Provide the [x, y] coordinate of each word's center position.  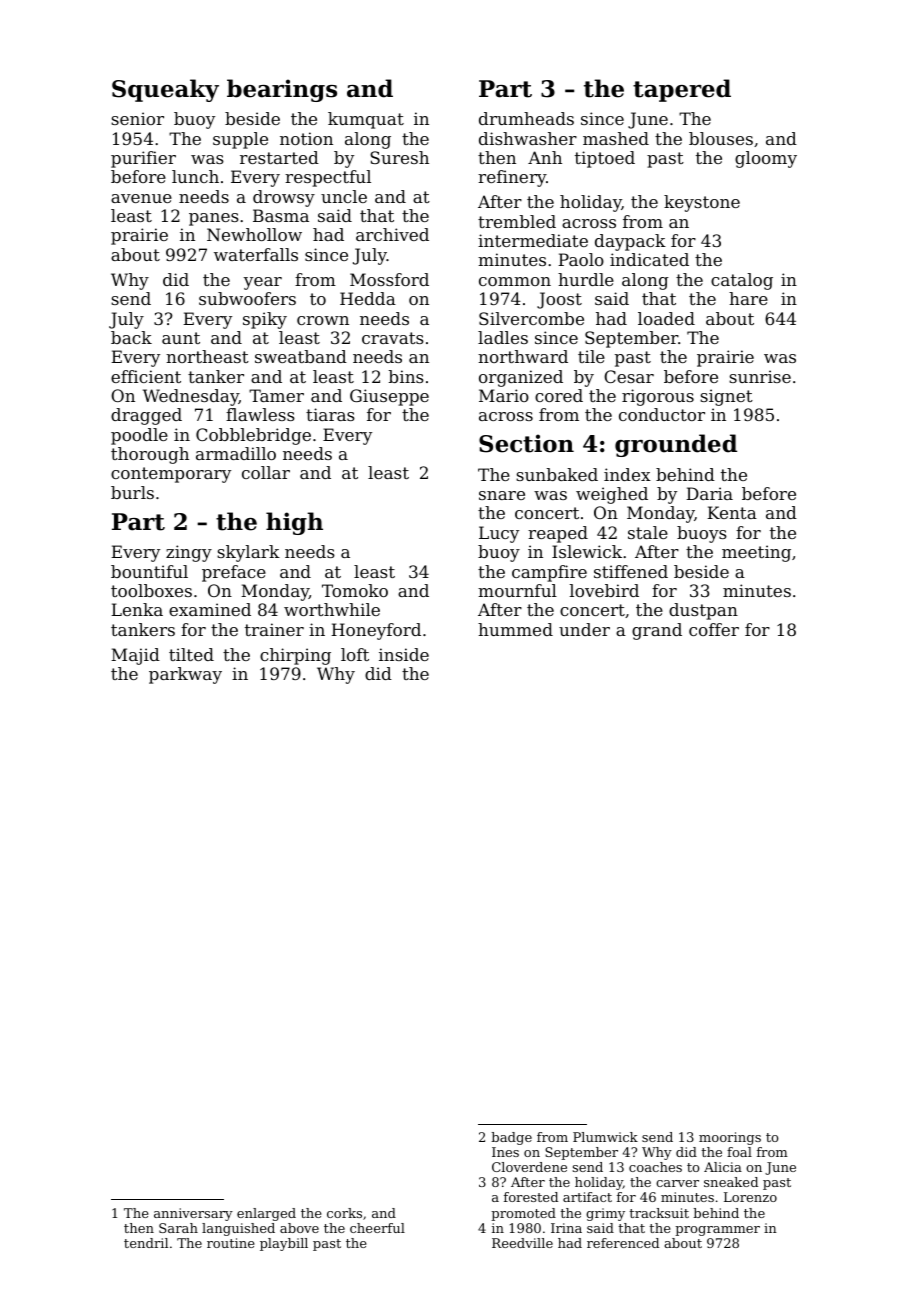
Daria [709, 493]
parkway [185, 675]
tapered [682, 90]
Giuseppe [389, 397]
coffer [714, 629]
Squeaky [165, 90]
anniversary [193, 1214]
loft [355, 654]
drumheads [526, 118]
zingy [189, 553]
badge [511, 1138]
